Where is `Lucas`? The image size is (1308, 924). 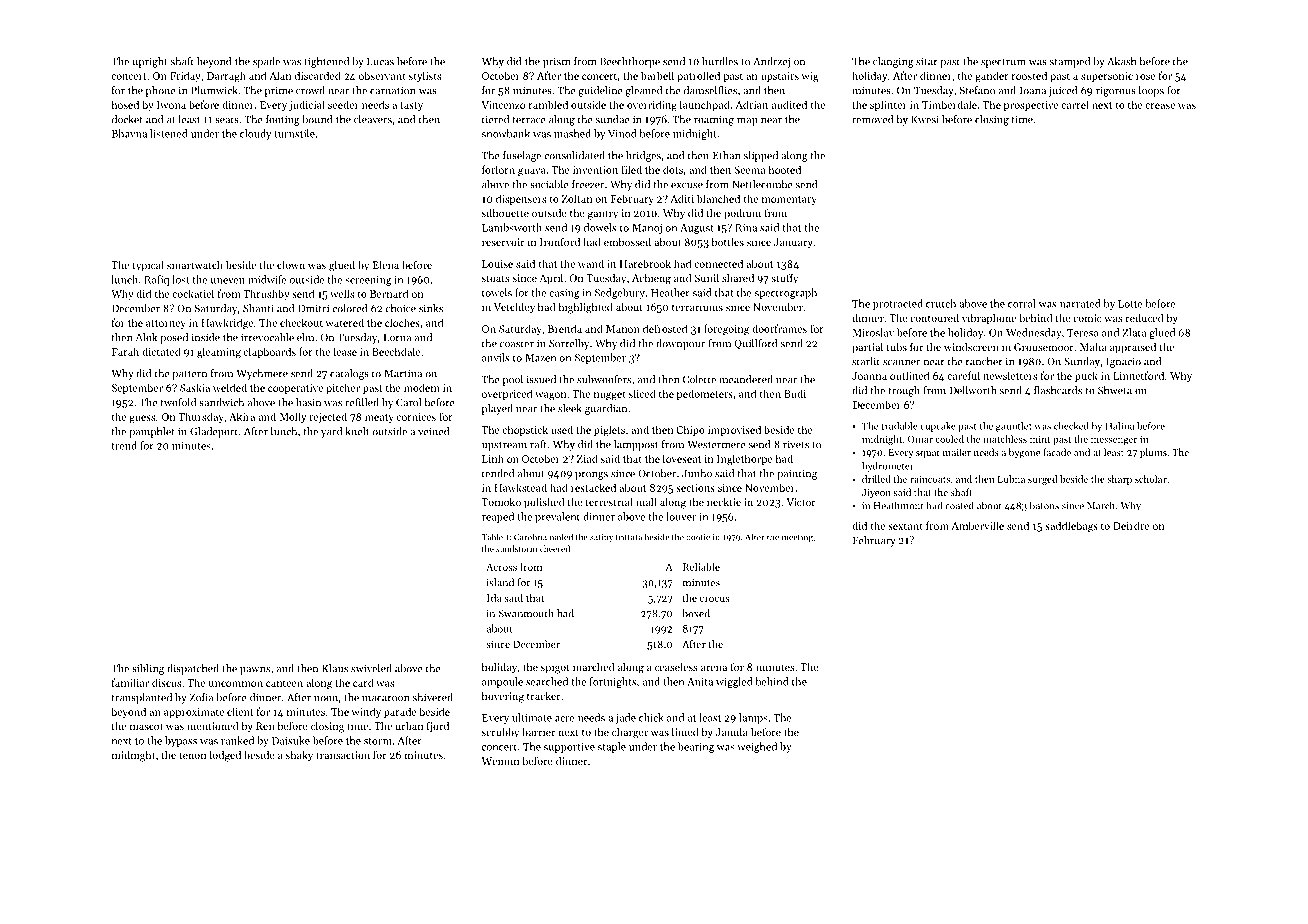 Lucas is located at coordinates (380, 61).
